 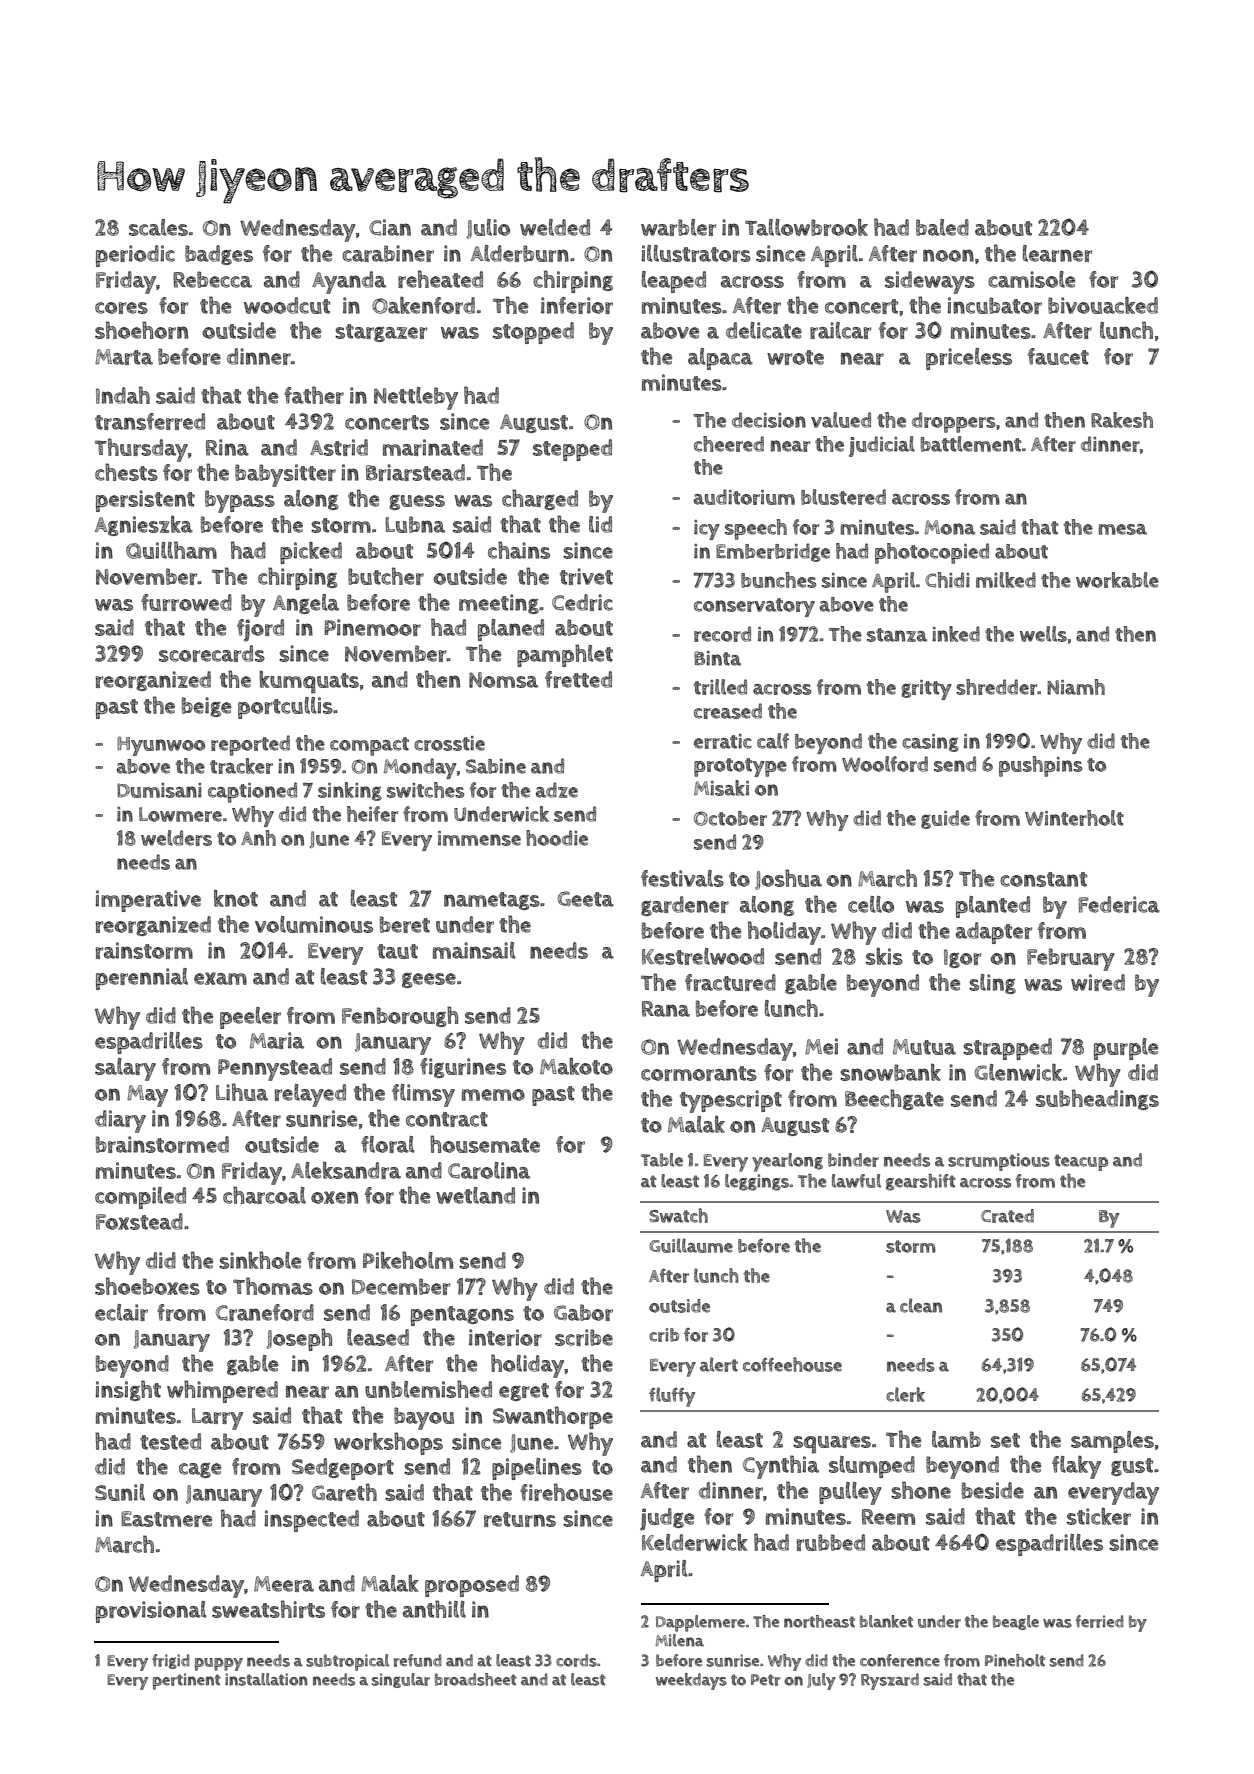 What do you see at coordinates (496, 766) in the screenshot?
I see `Sabine` at bounding box center [496, 766].
